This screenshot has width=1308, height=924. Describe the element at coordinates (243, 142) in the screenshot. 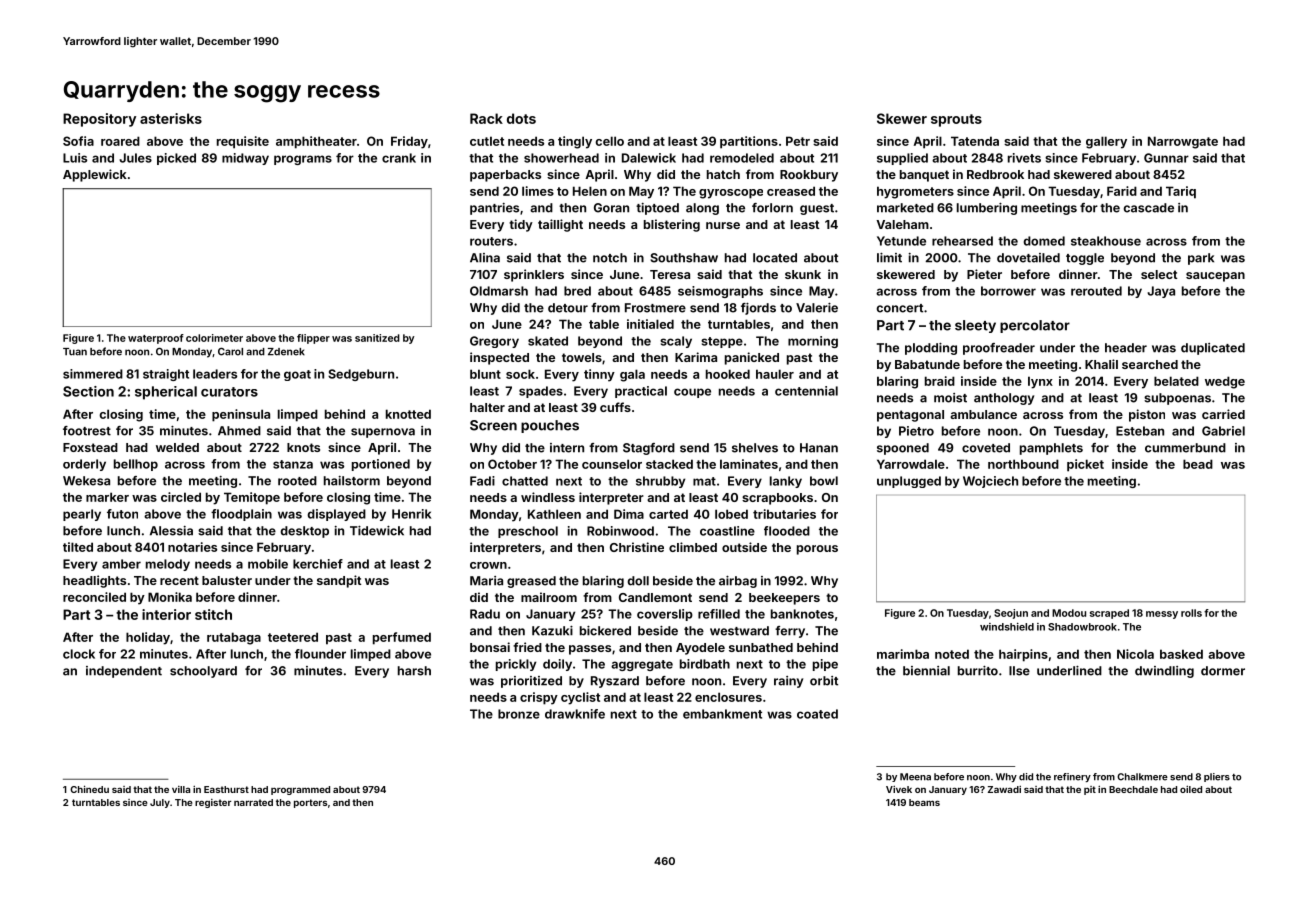

I see `requisite` at that location.
